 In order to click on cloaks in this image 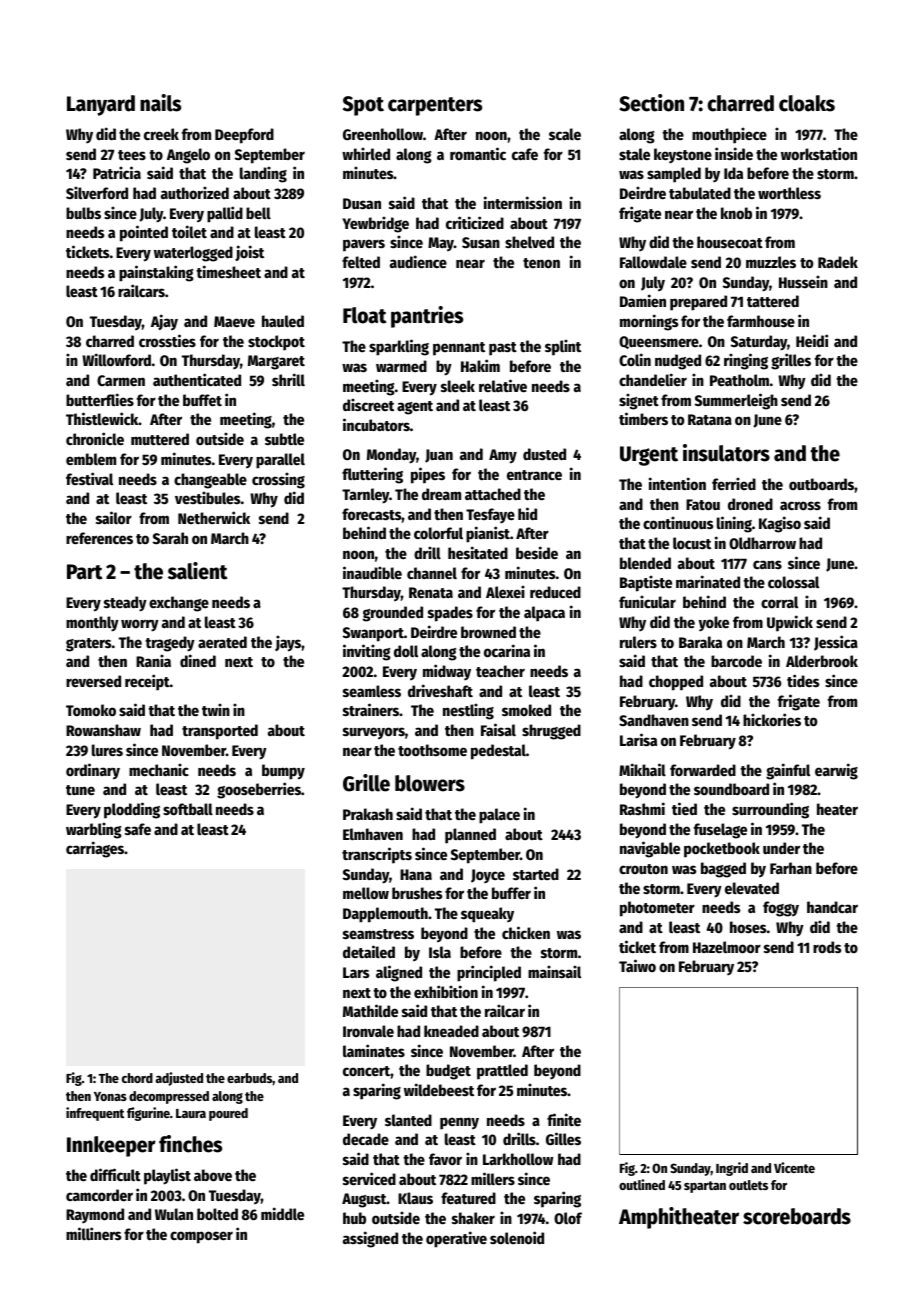, I will do `click(807, 103)`.
